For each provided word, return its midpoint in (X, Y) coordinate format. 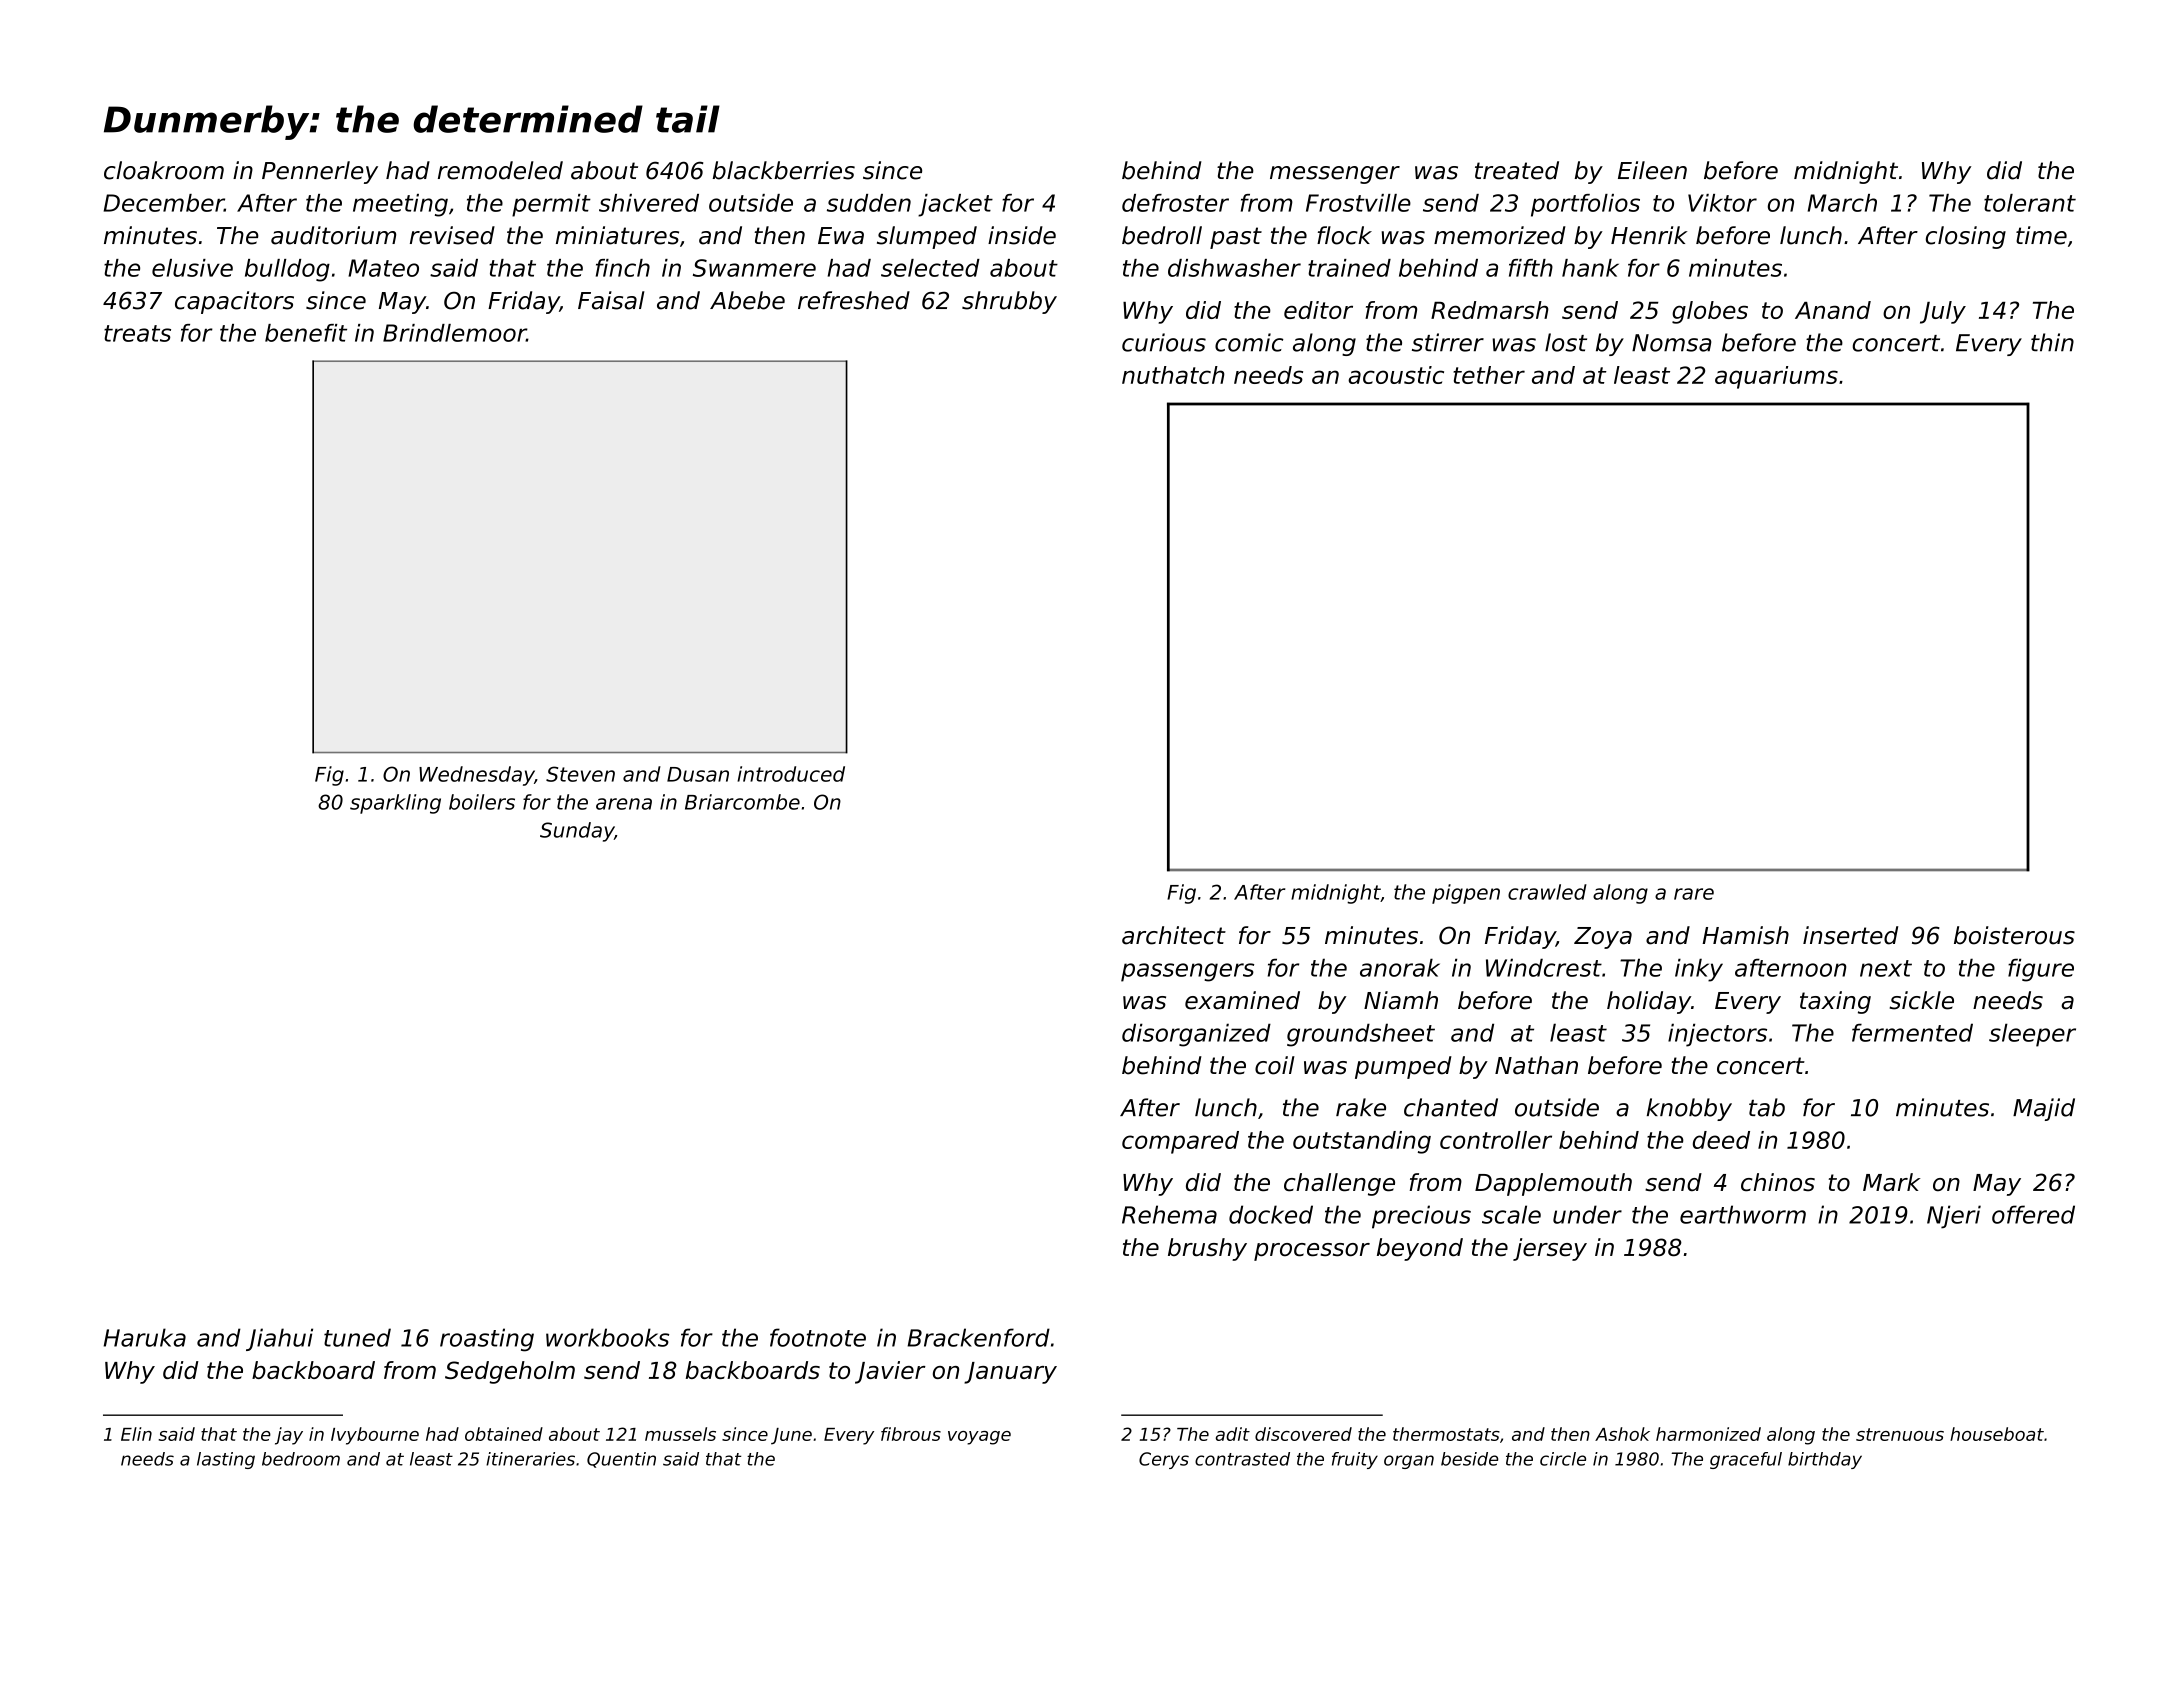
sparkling (395, 804)
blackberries (784, 170)
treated (1517, 170)
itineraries (530, 1459)
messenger (1335, 175)
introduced (791, 774)
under (1587, 1214)
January (1010, 1373)
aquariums (1776, 377)
